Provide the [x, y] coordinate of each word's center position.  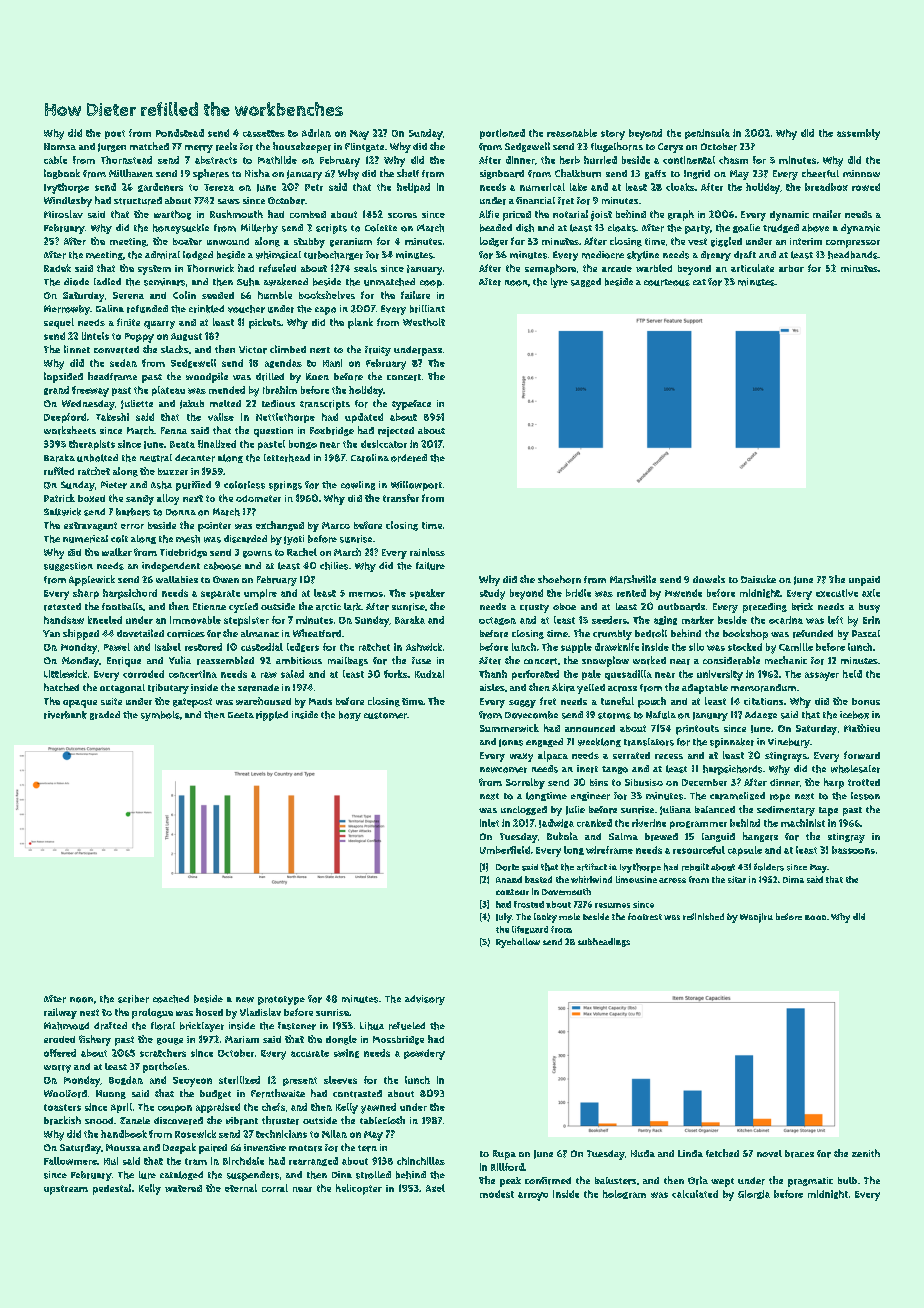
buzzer [173, 471]
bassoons [853, 850]
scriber [133, 999]
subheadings [604, 942]
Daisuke [758, 579]
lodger [494, 242]
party [697, 229]
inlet [489, 823]
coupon [175, 1109]
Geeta [241, 715]
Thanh [493, 674]
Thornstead [126, 160]
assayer [822, 676]
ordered [409, 458]
